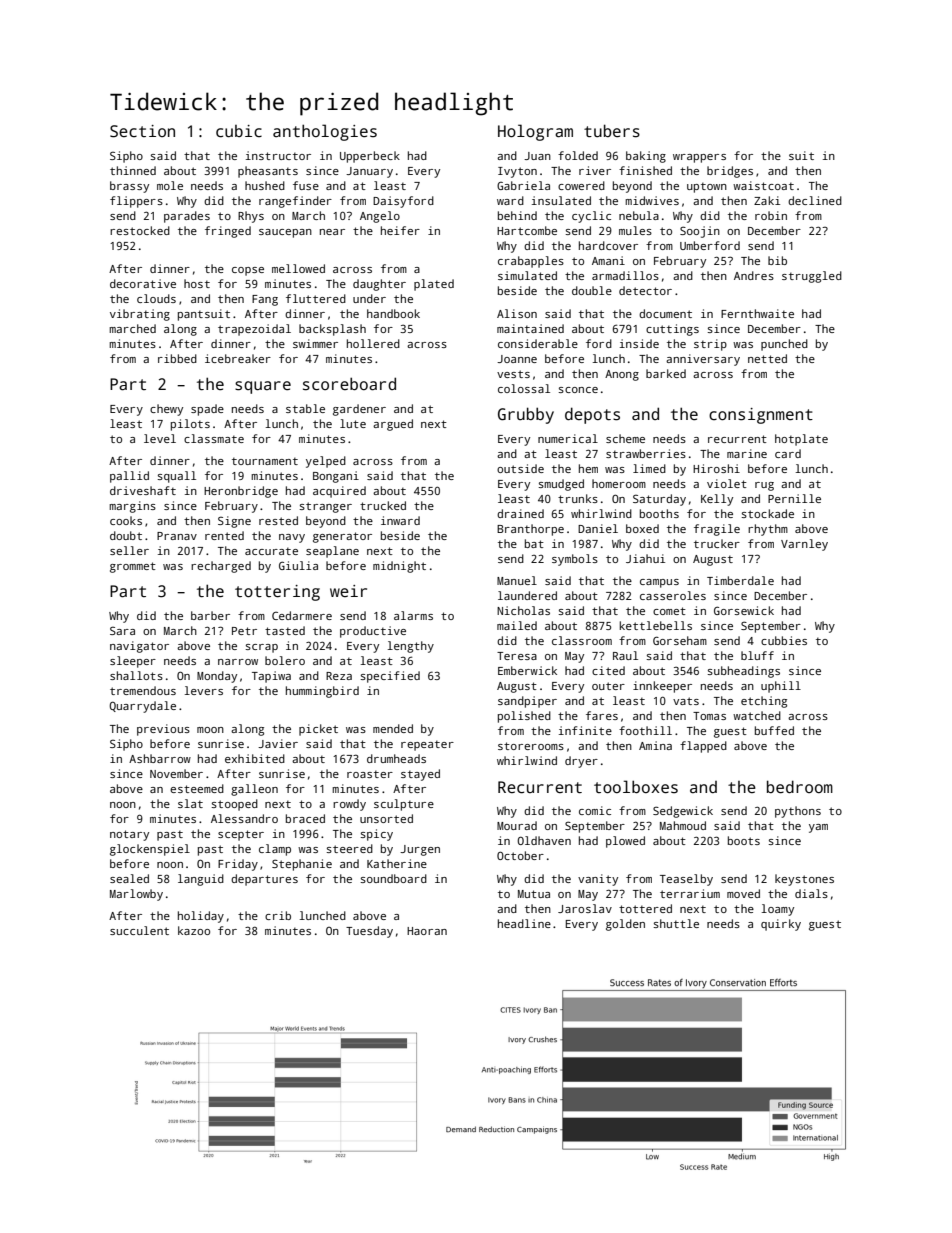 This screenshot has width=952, height=1233. What do you see at coordinates (761, 416) in the screenshot?
I see `consignment` at bounding box center [761, 416].
